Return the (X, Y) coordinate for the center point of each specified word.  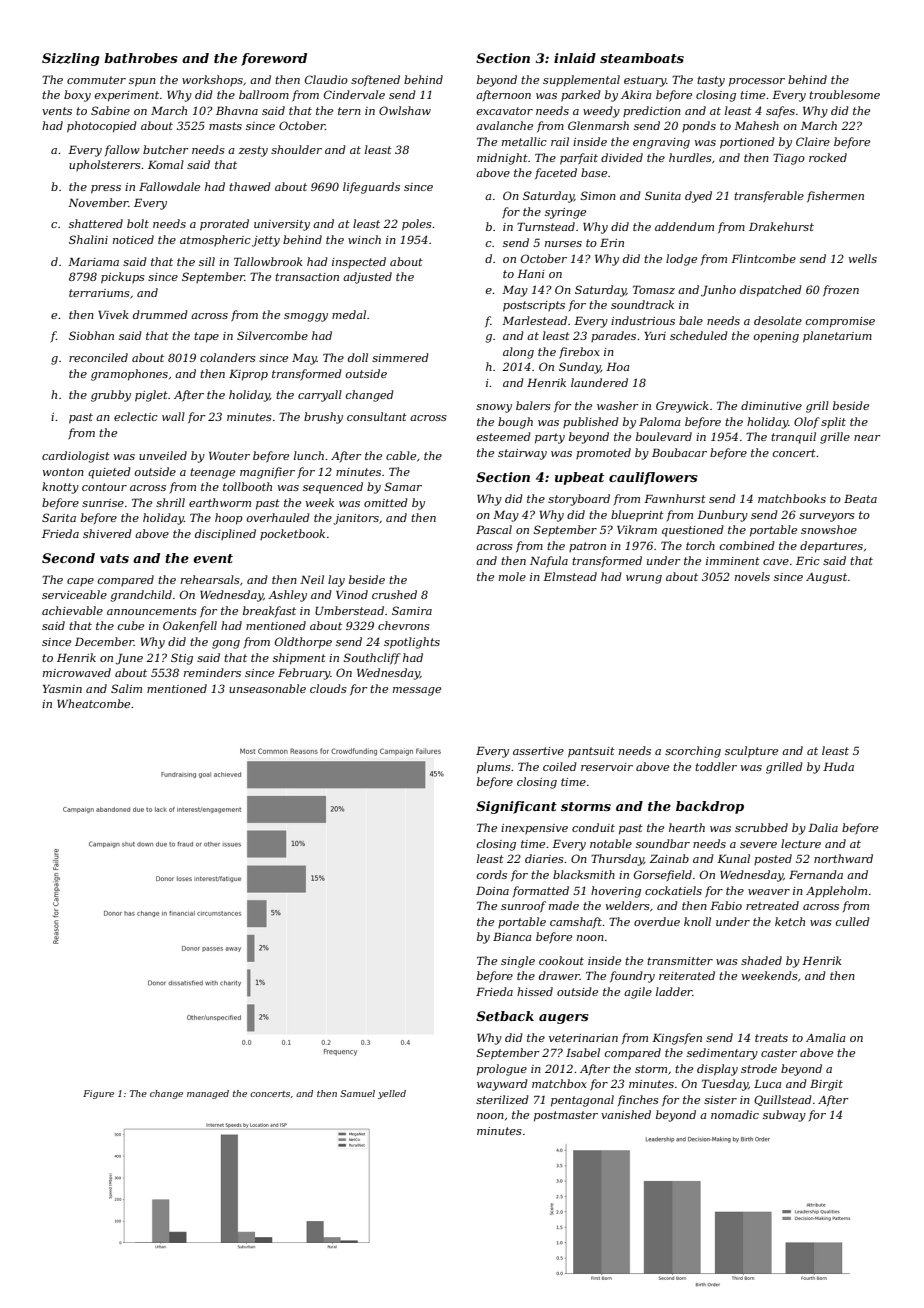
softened (375, 80)
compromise (840, 322)
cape (80, 582)
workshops (212, 80)
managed (208, 1094)
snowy (494, 408)
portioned (747, 143)
